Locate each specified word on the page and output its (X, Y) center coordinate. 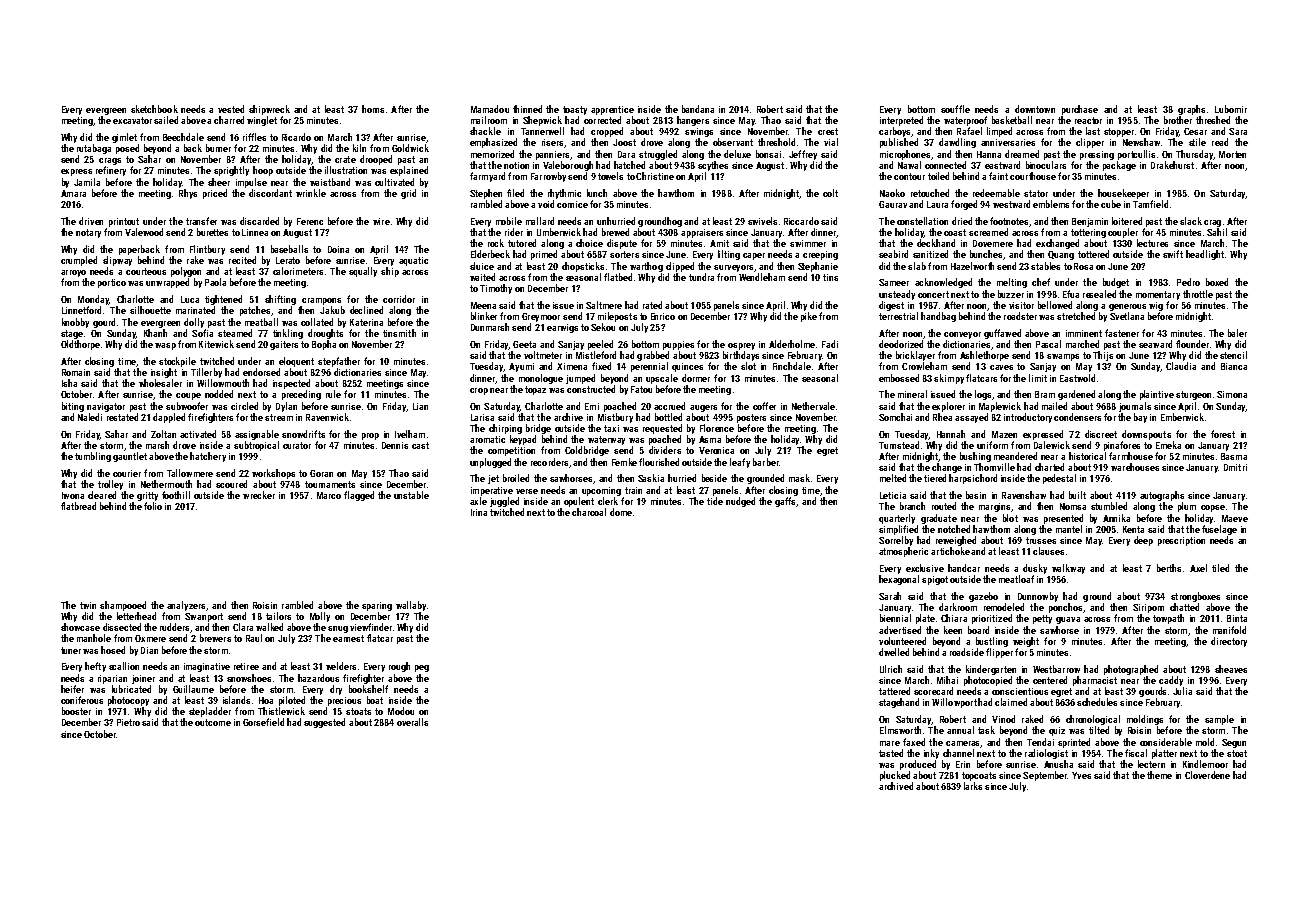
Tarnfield (1150, 204)
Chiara (954, 618)
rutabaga (94, 149)
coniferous (82, 700)
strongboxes (1195, 597)
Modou (401, 711)
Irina (479, 512)
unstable (411, 495)
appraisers (702, 233)
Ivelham (410, 434)
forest (1223, 434)
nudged (740, 502)
